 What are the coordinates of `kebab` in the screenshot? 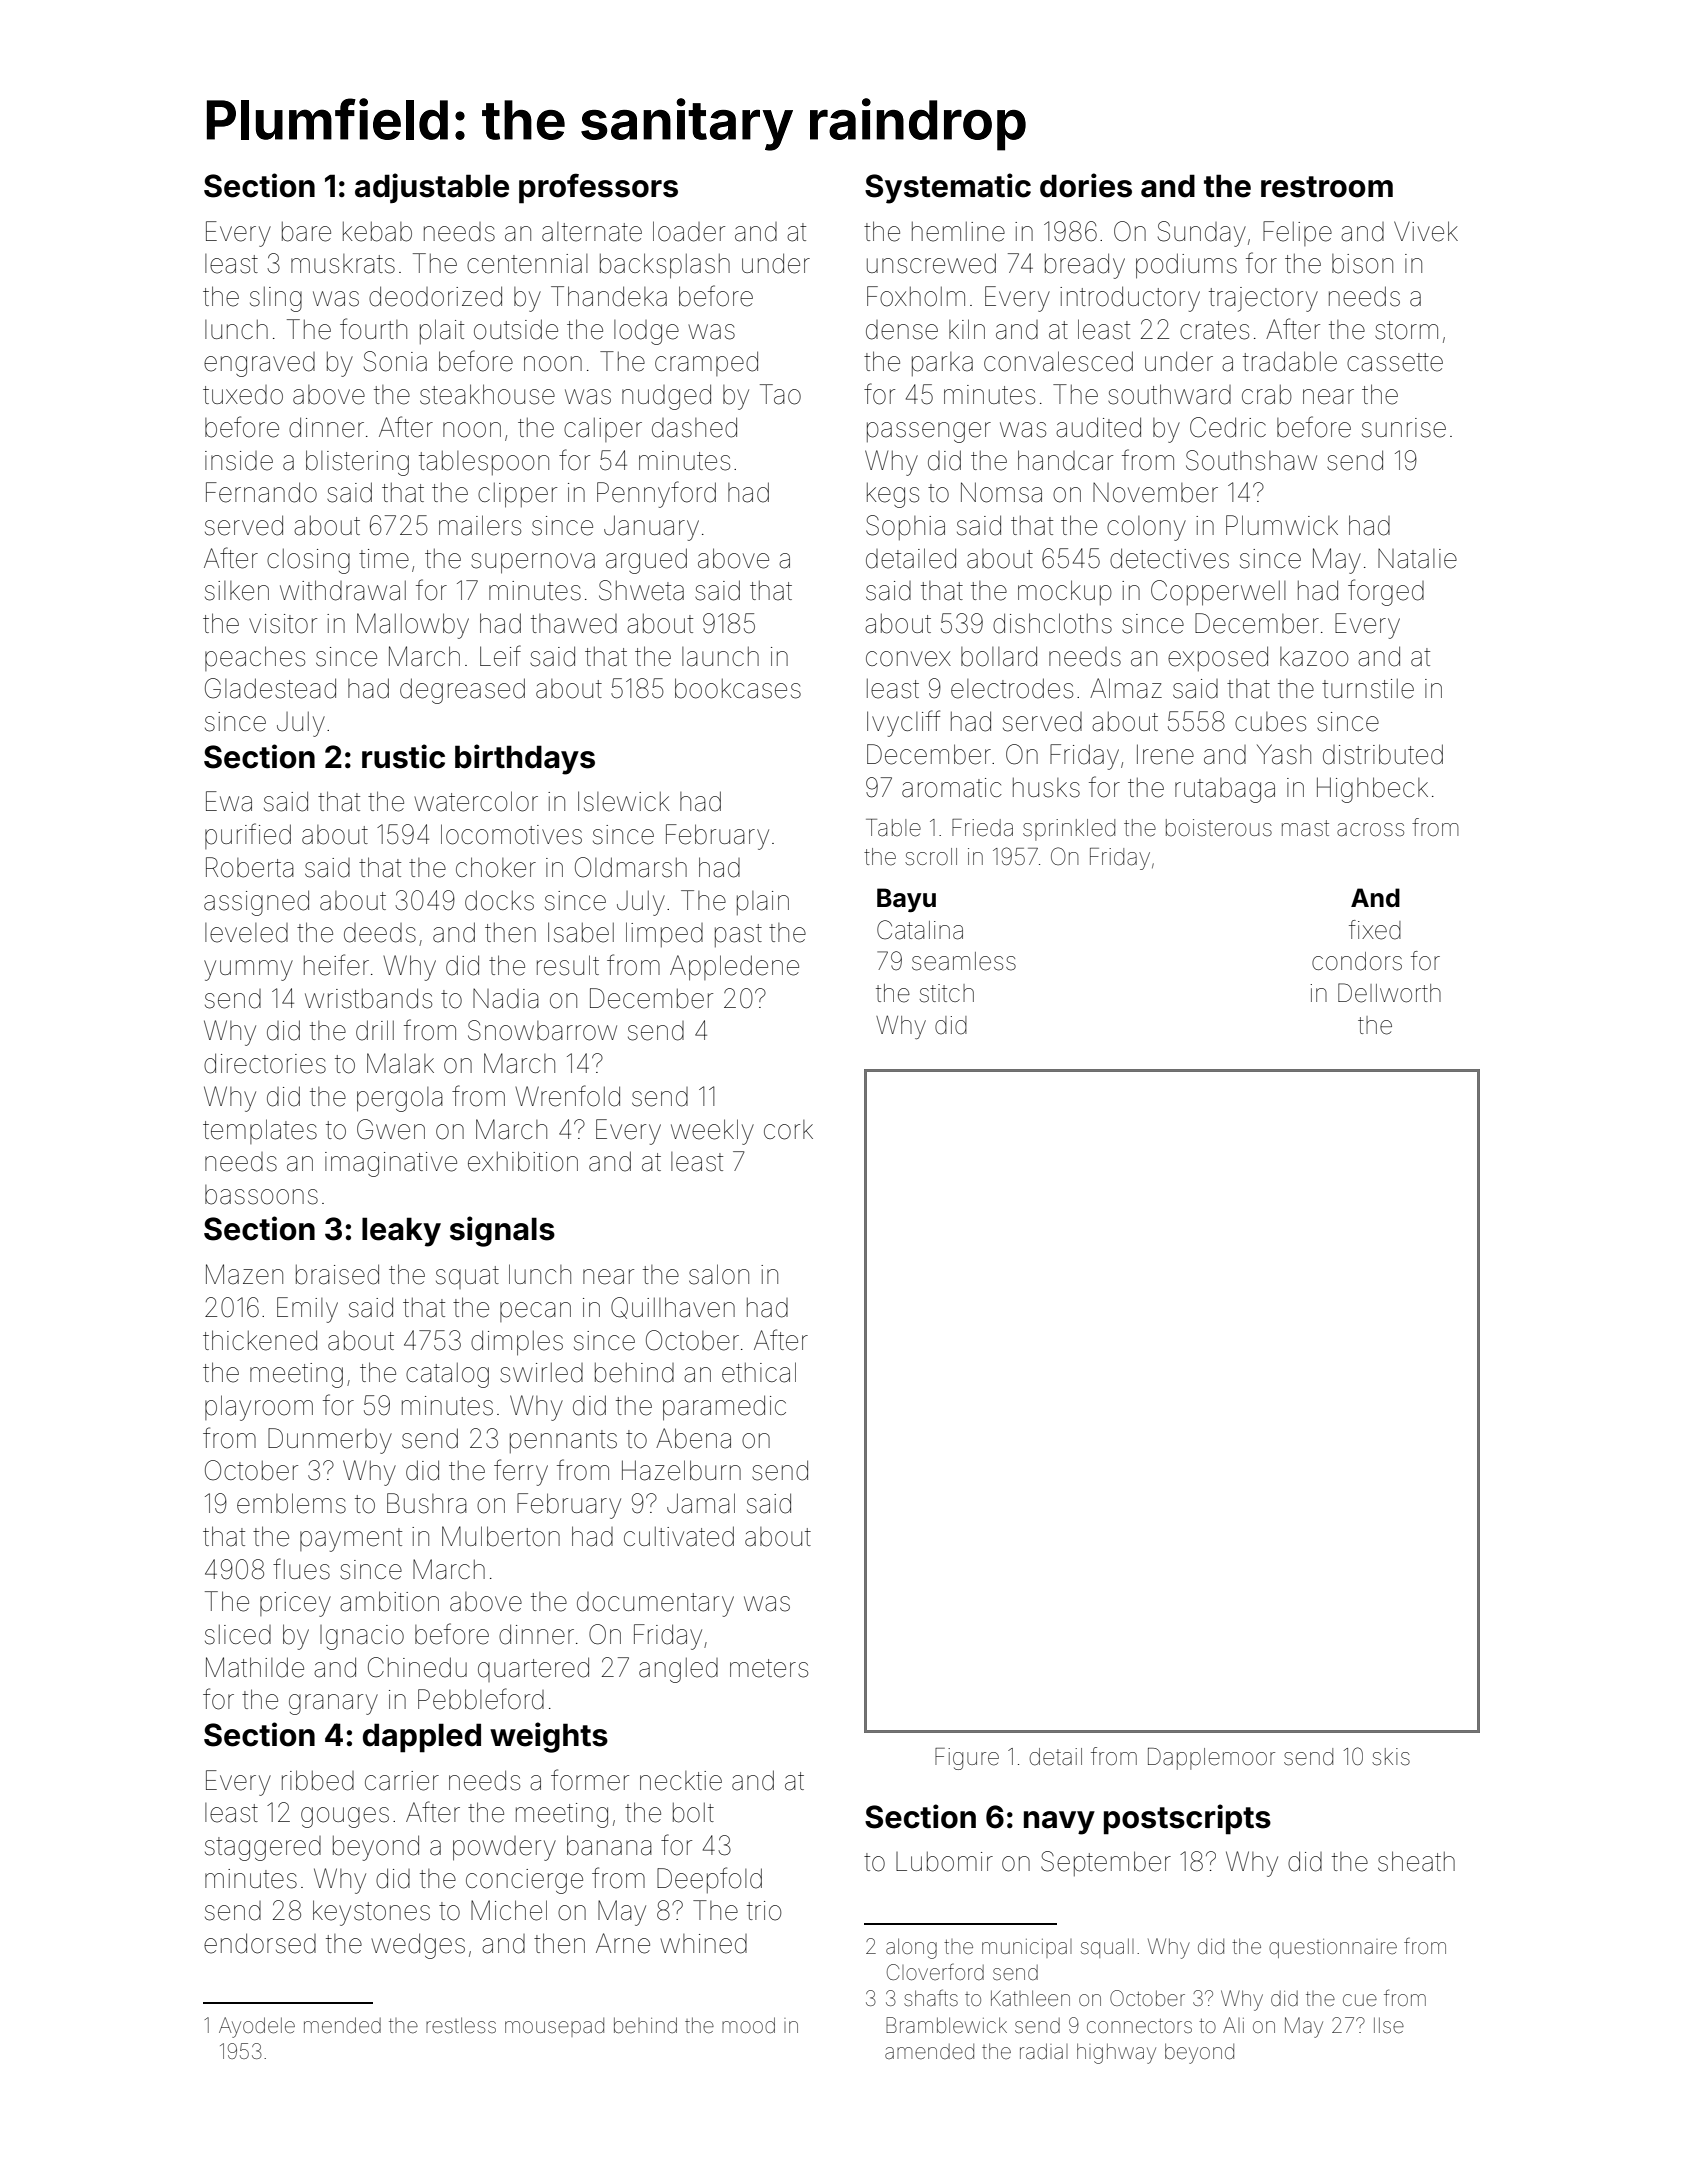 It's located at (377, 232).
